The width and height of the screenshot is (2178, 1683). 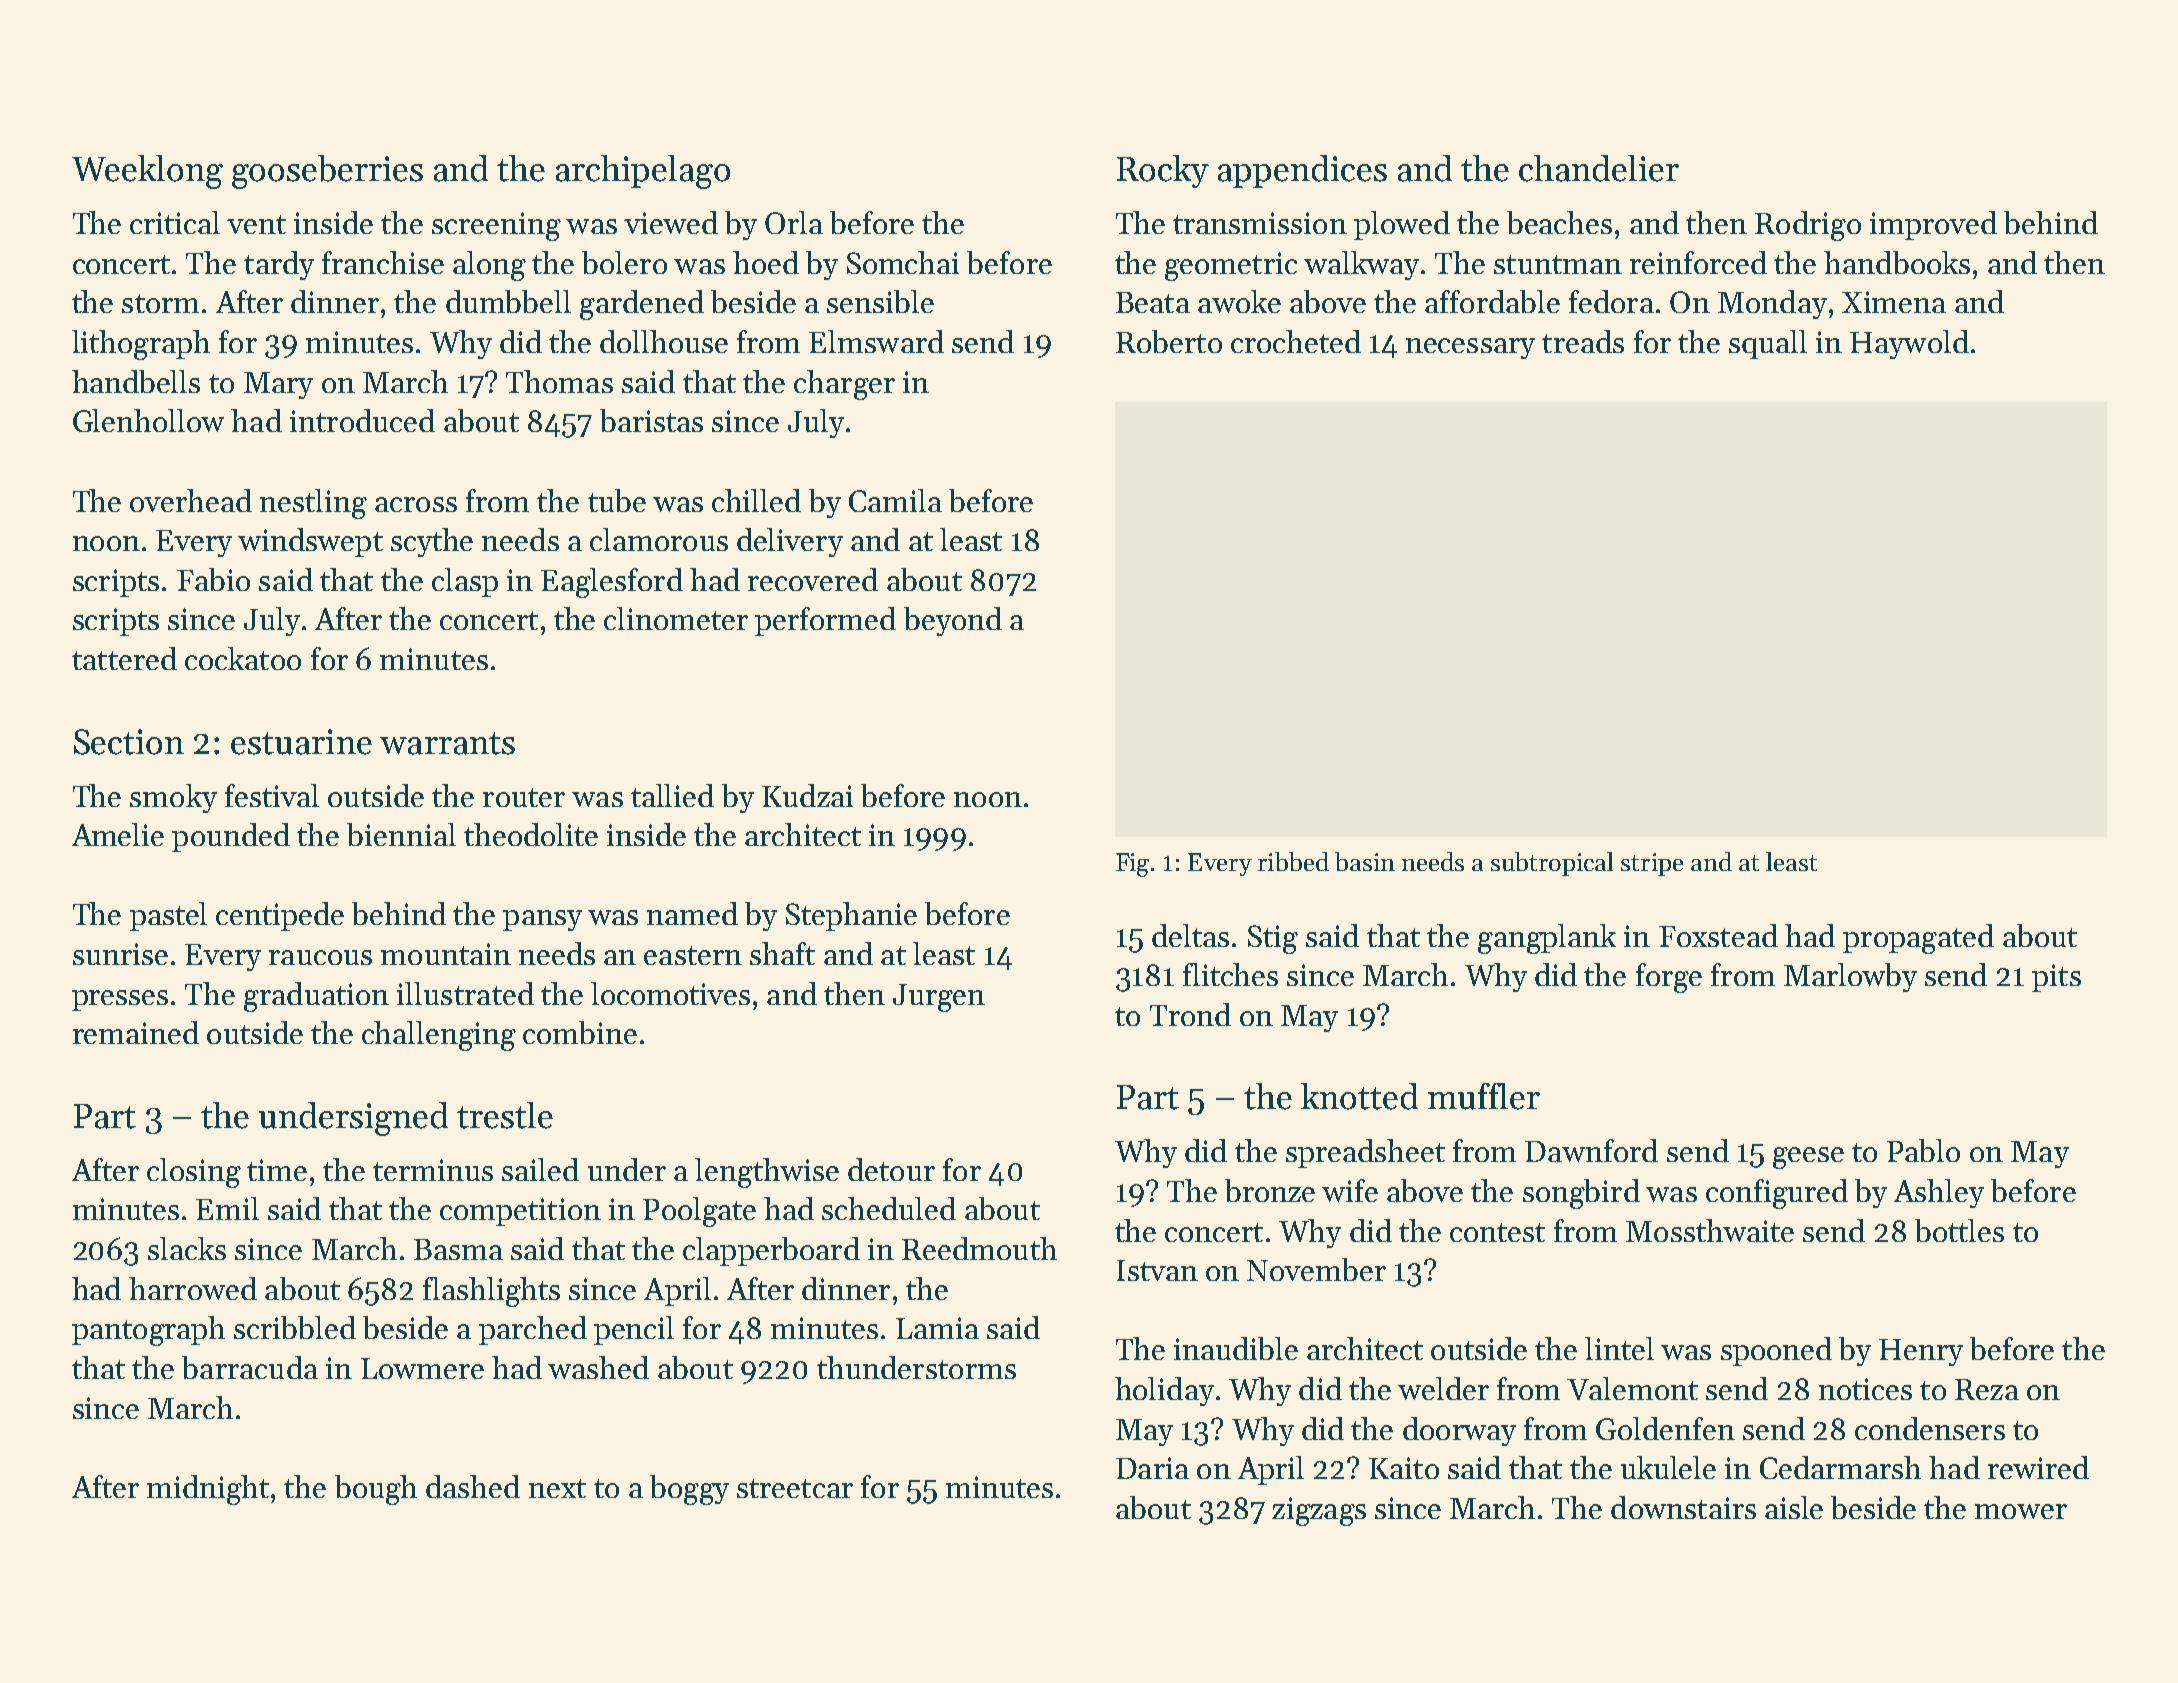 I want to click on basin, so click(x=1365, y=861).
